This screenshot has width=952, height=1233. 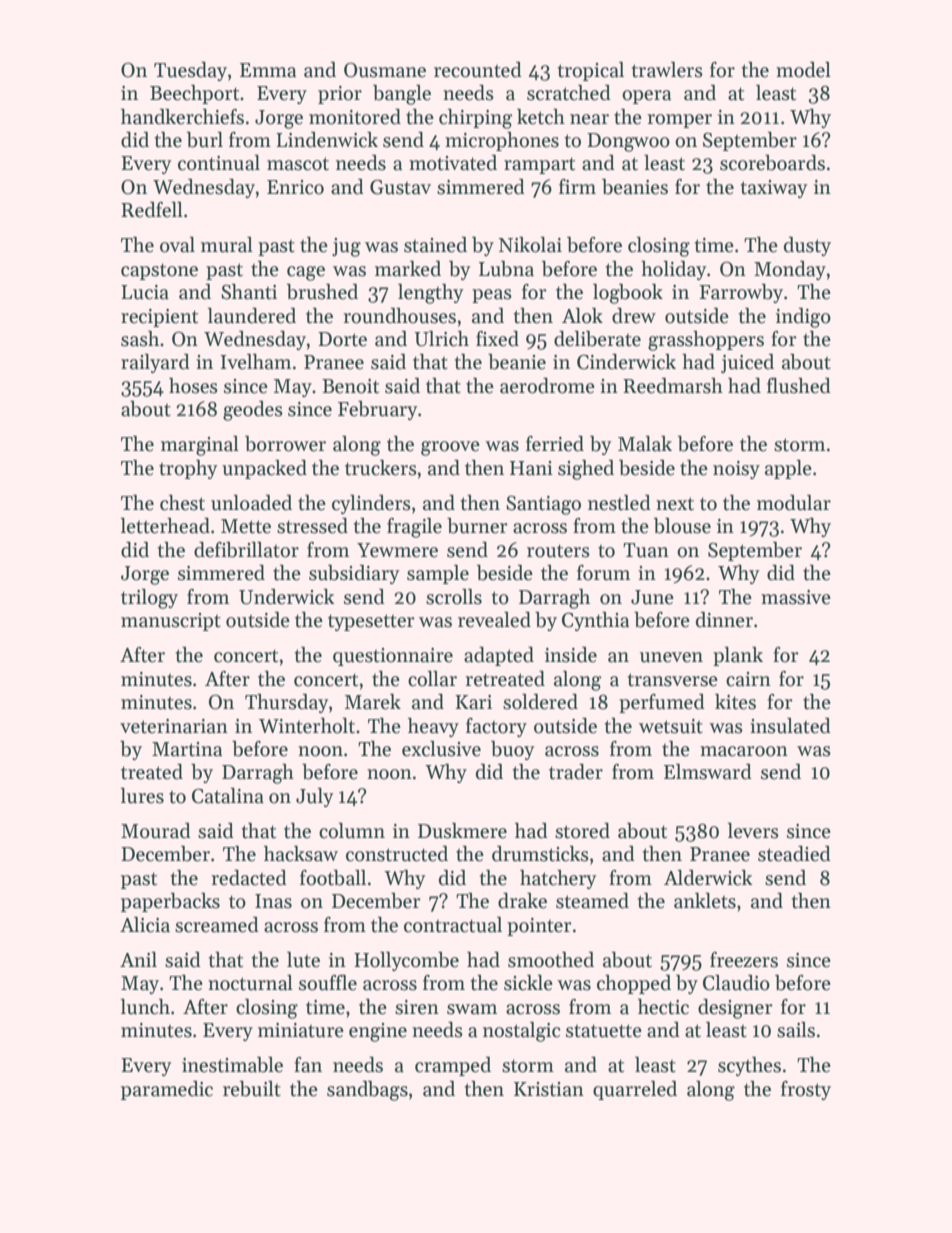 What do you see at coordinates (397, 854) in the screenshot?
I see `constructed` at bounding box center [397, 854].
